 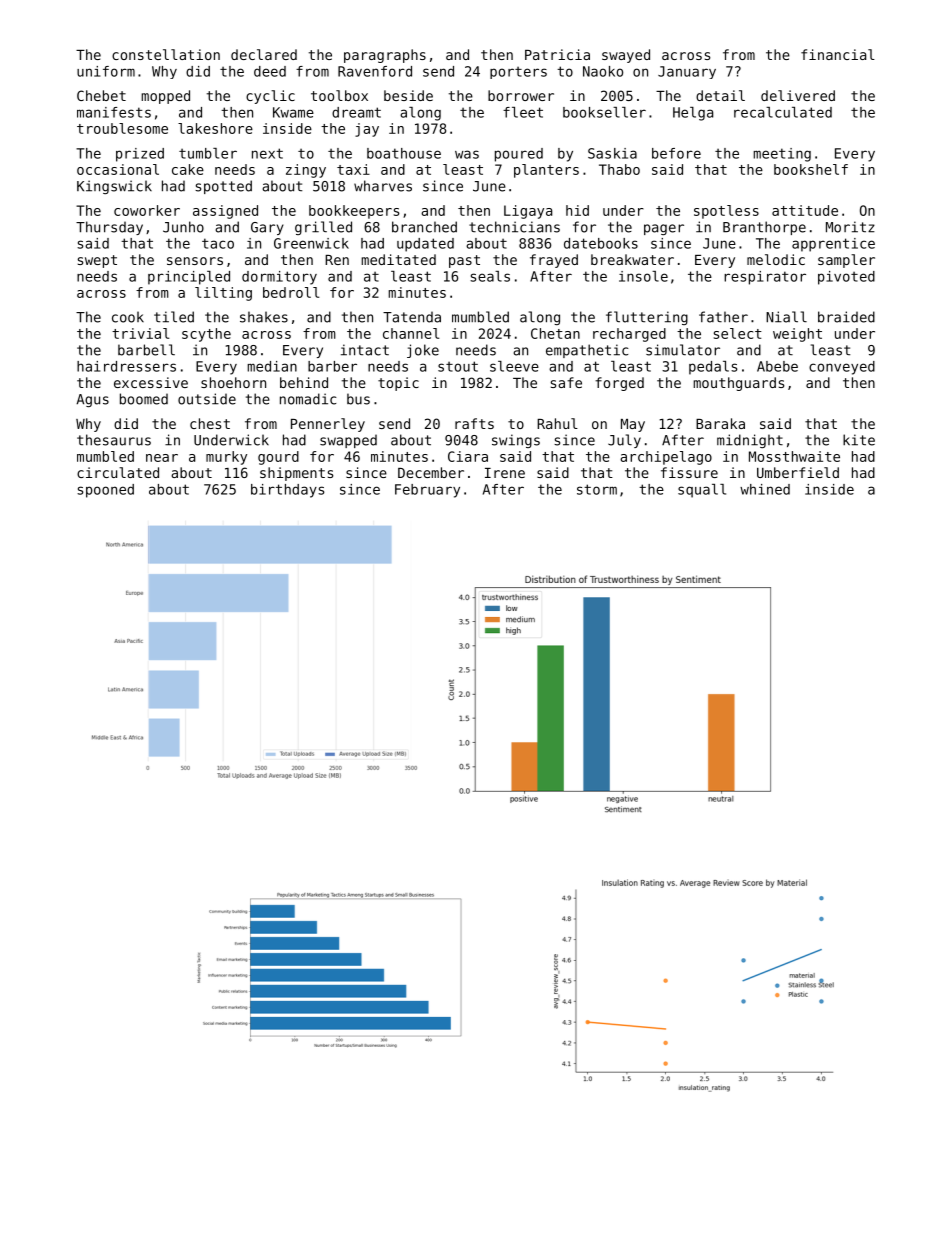 I want to click on porters, so click(x=518, y=73).
